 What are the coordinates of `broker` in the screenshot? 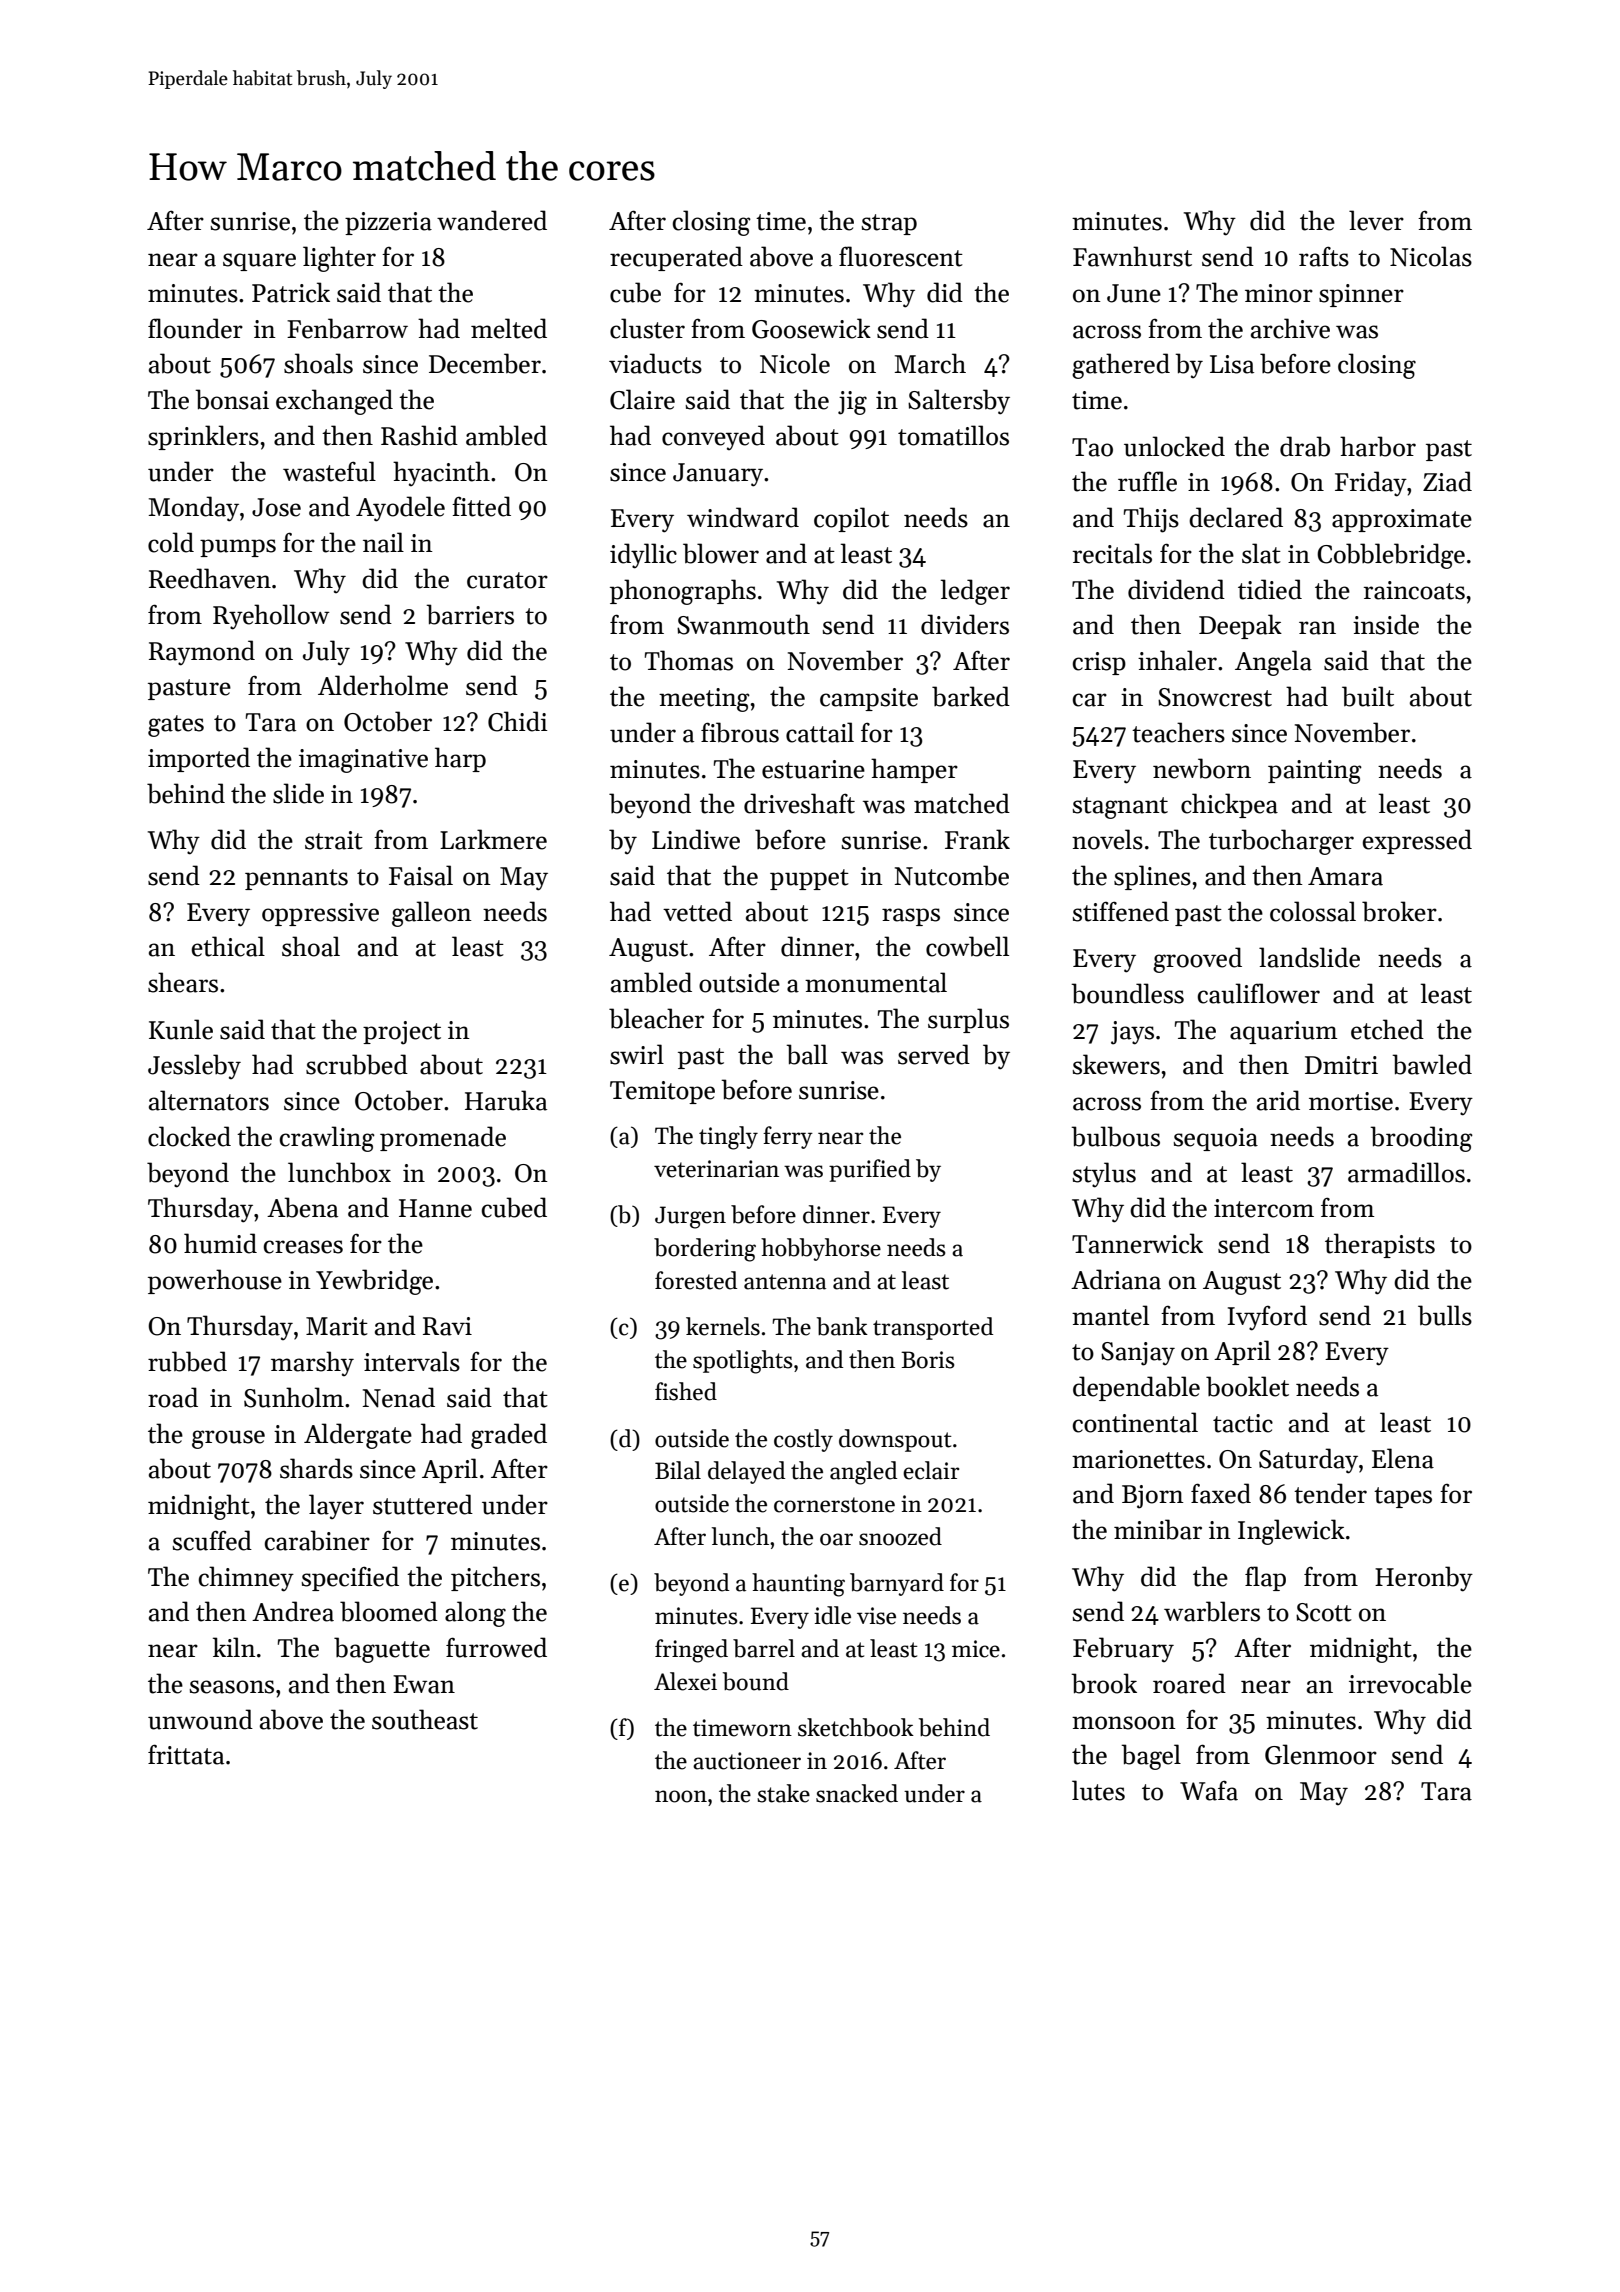 It's located at (1399, 911).
